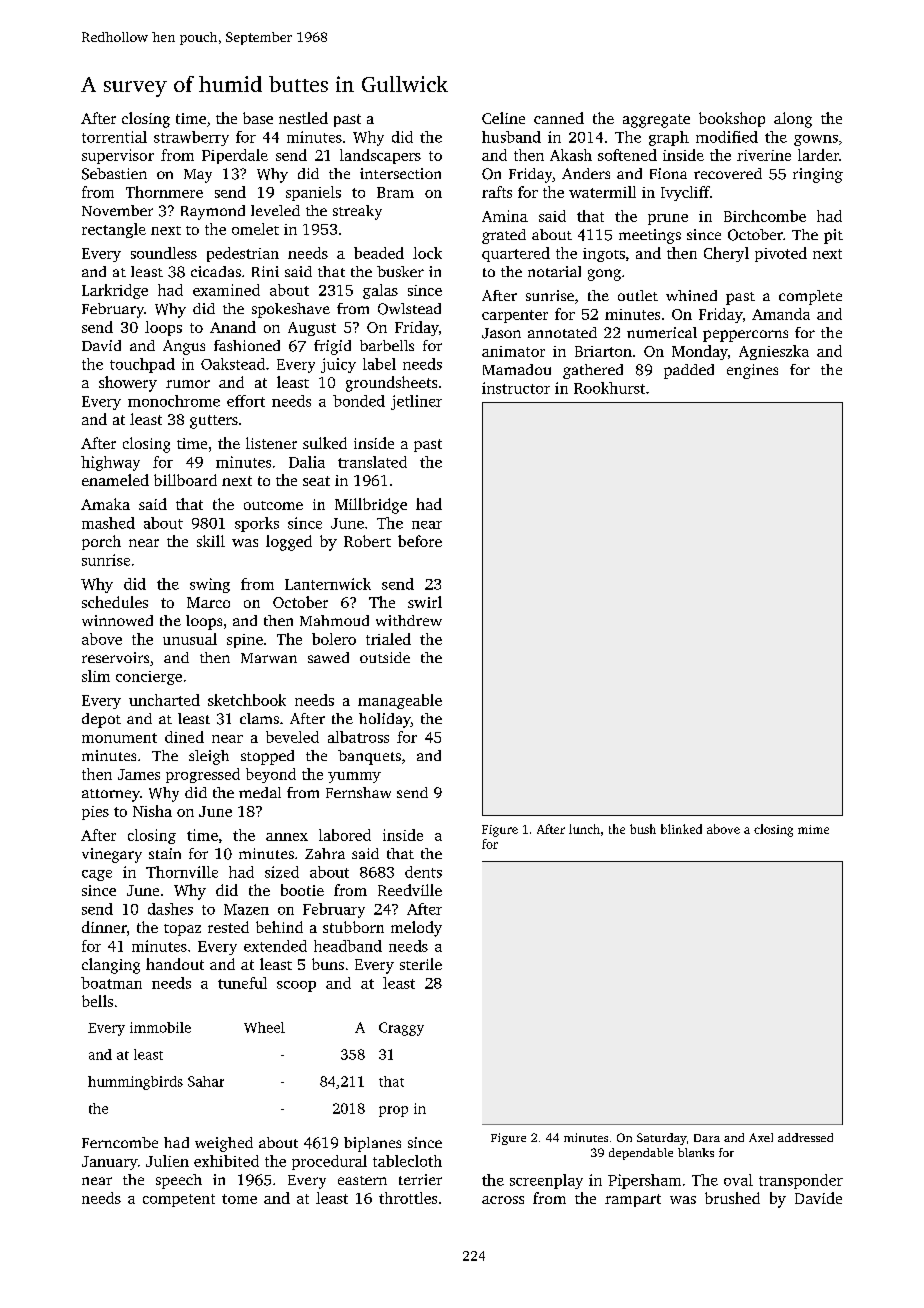 The height and width of the image is (1308, 924). I want to click on Sahar, so click(206, 1081).
